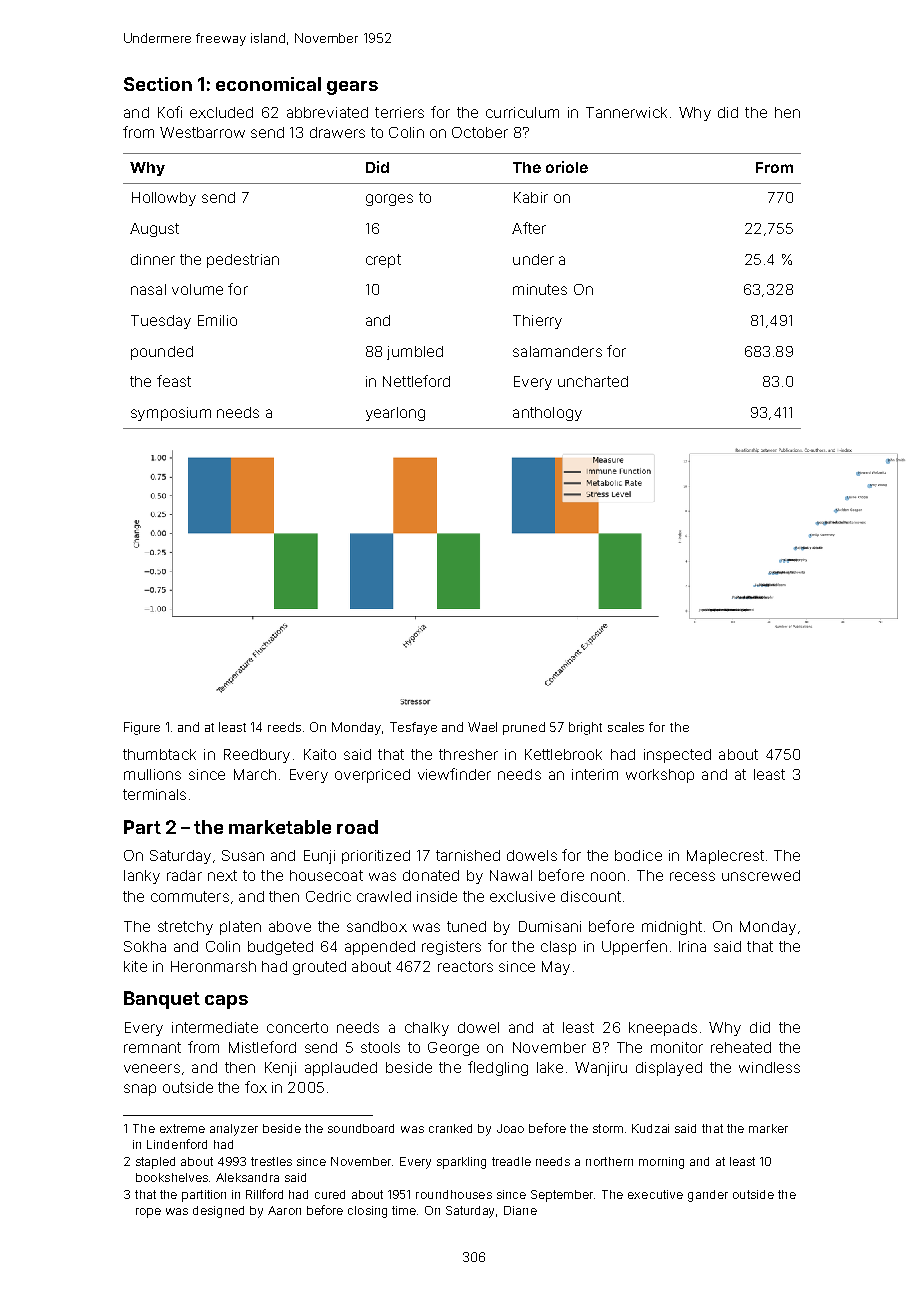  I want to click on Dumisani, so click(550, 926).
